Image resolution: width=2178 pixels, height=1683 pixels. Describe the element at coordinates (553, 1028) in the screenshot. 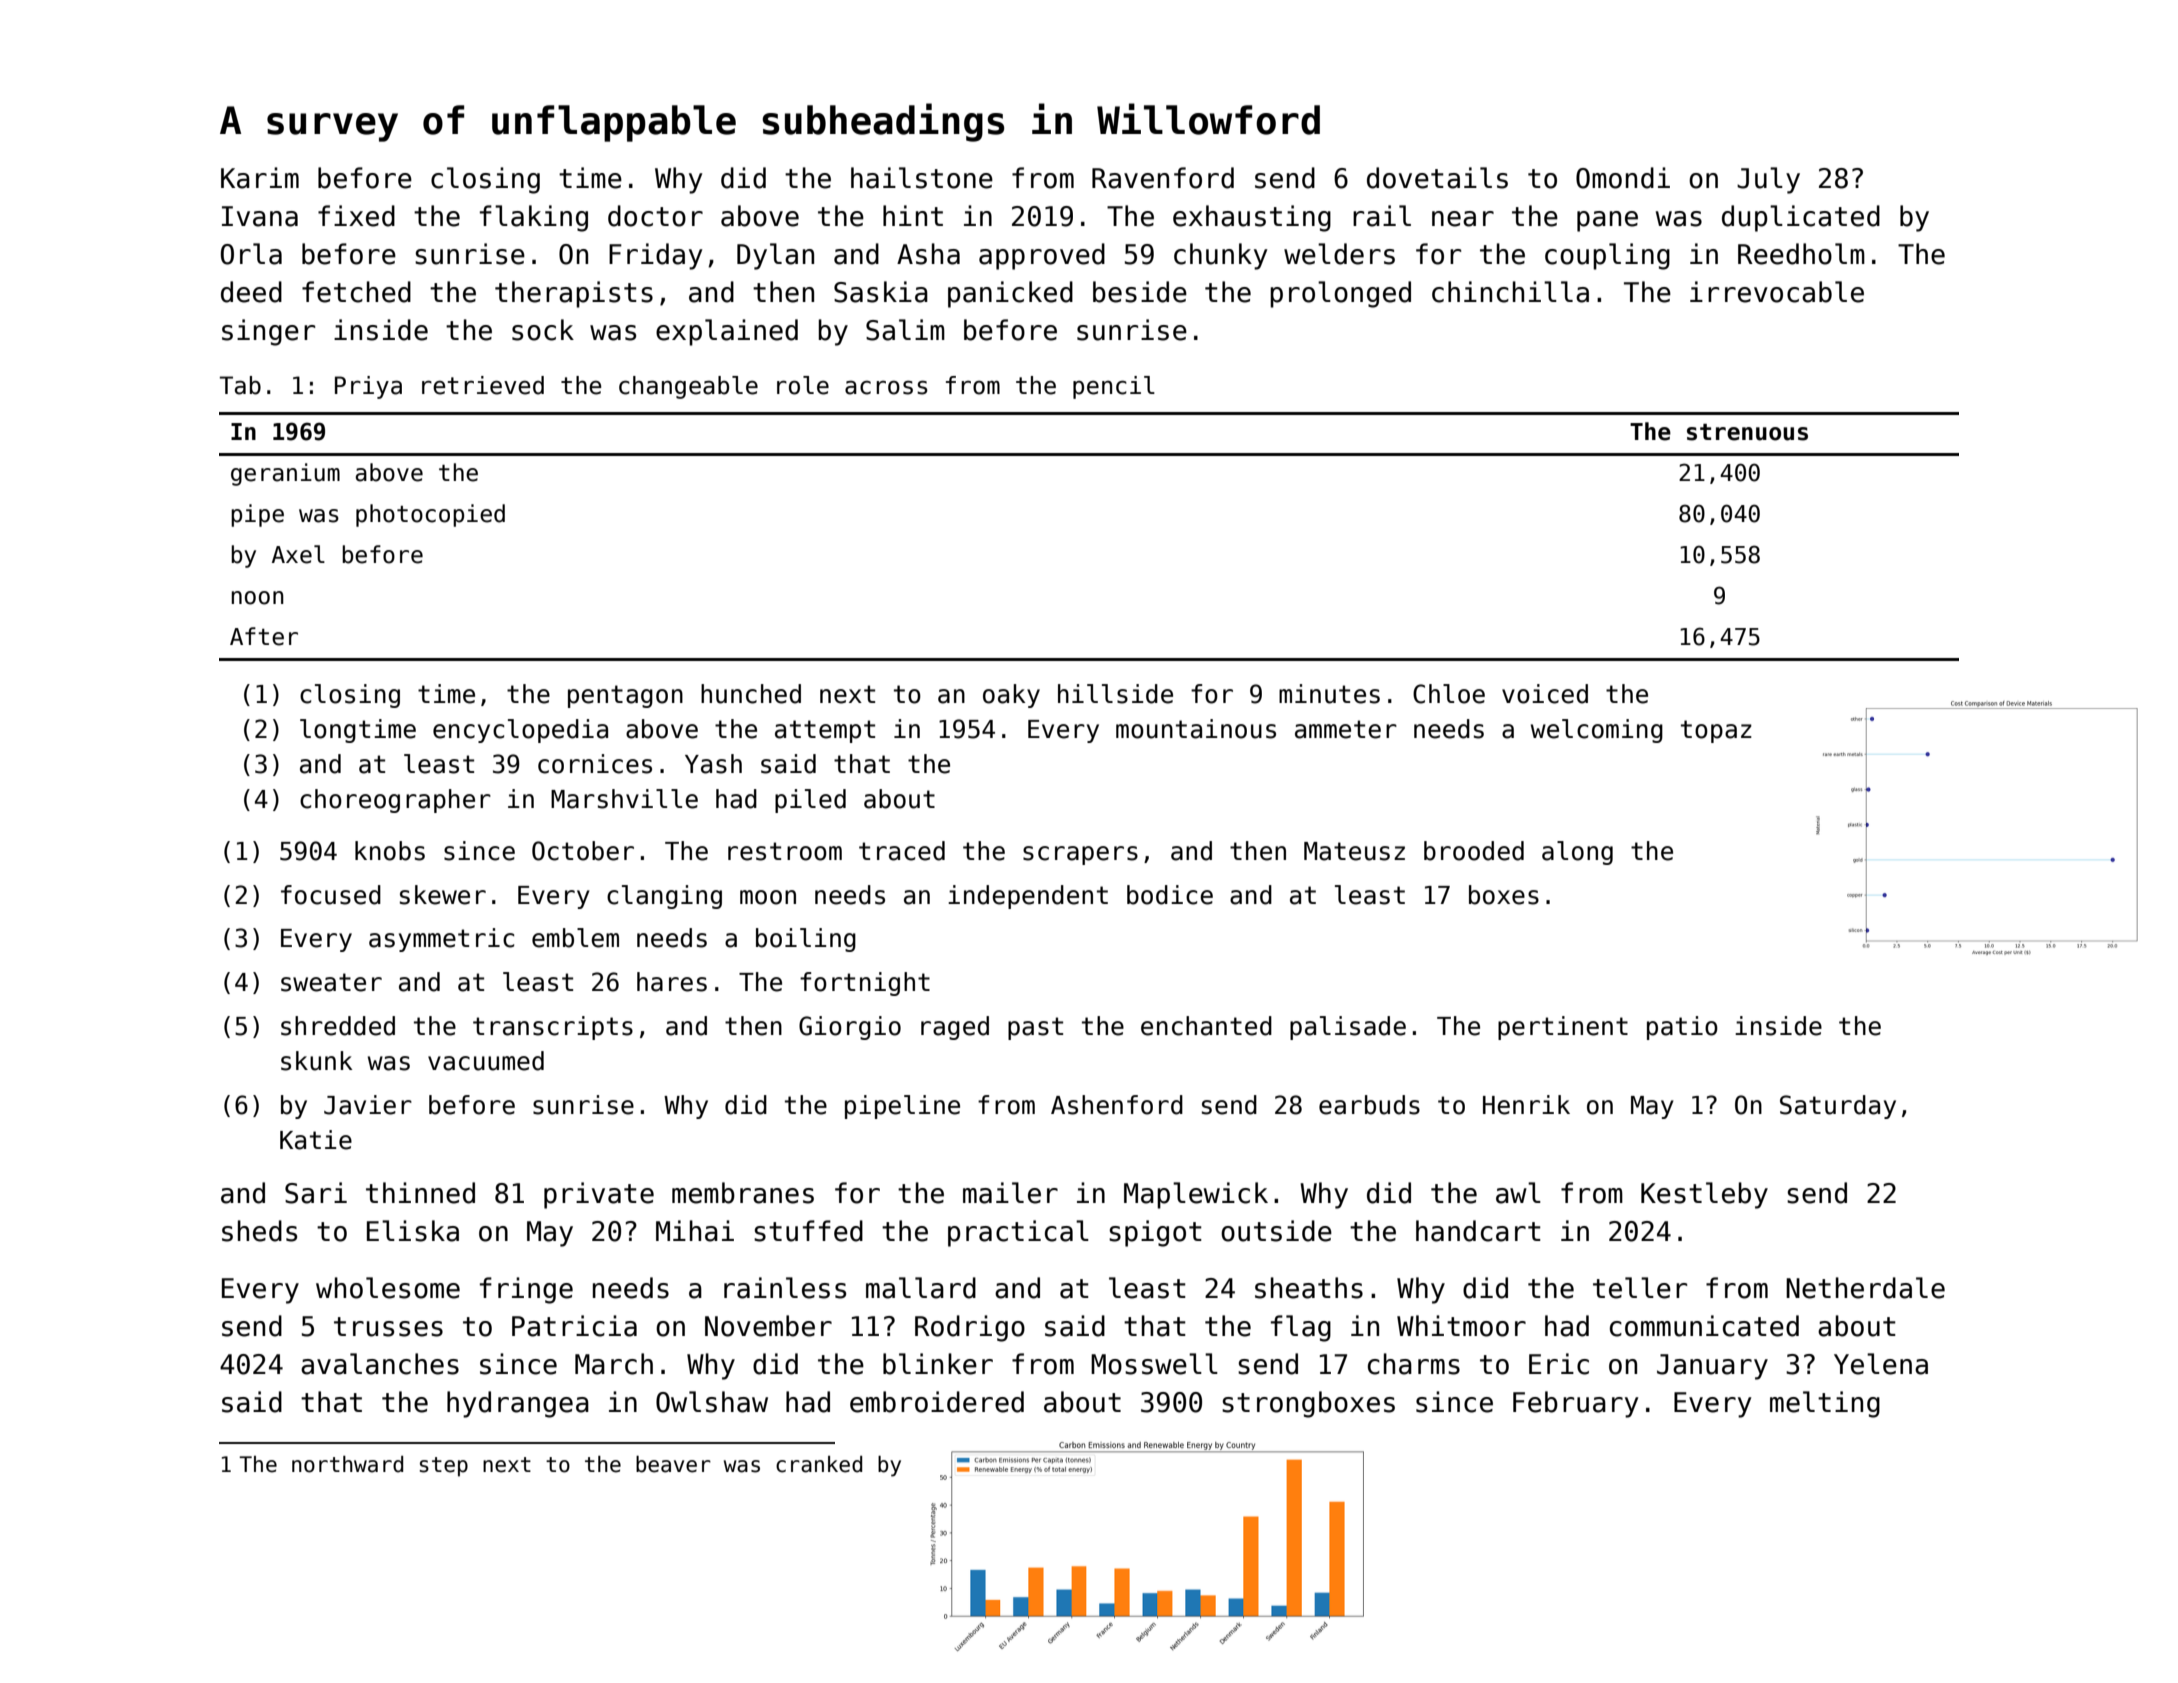

I see `transcripts` at that location.
